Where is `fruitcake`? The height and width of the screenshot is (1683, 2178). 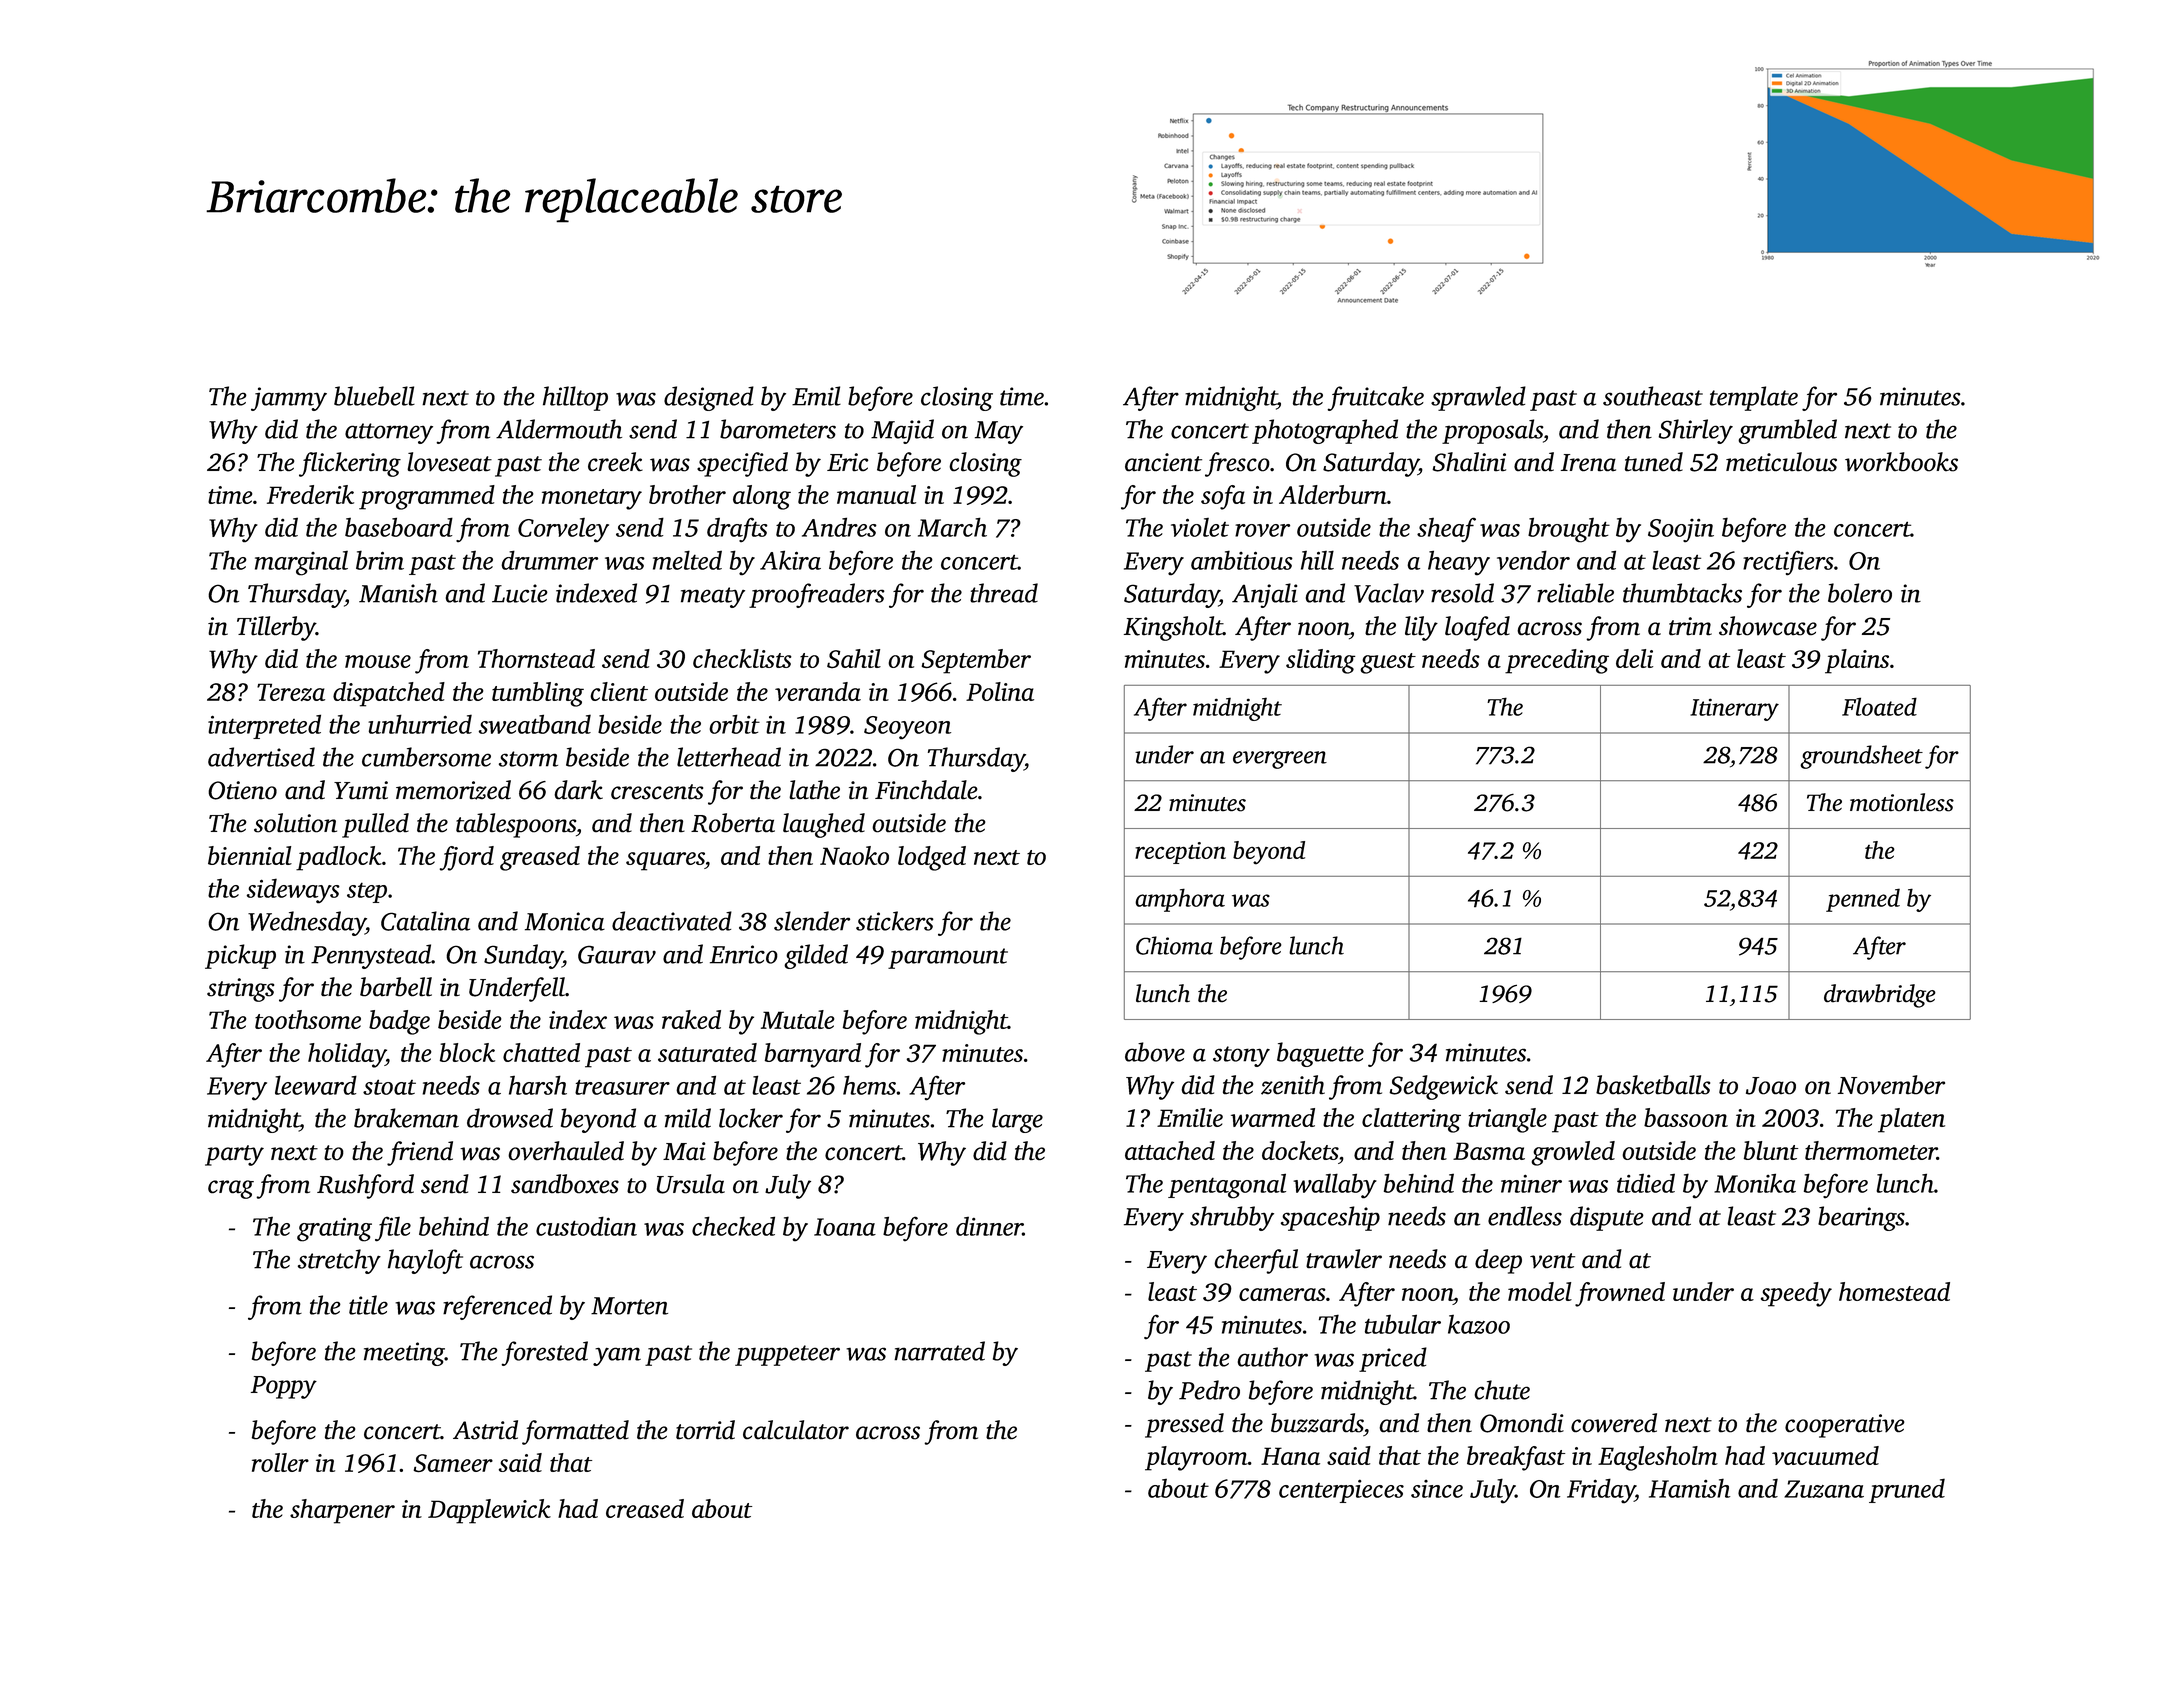
fruitcake is located at coordinates (1375, 398).
